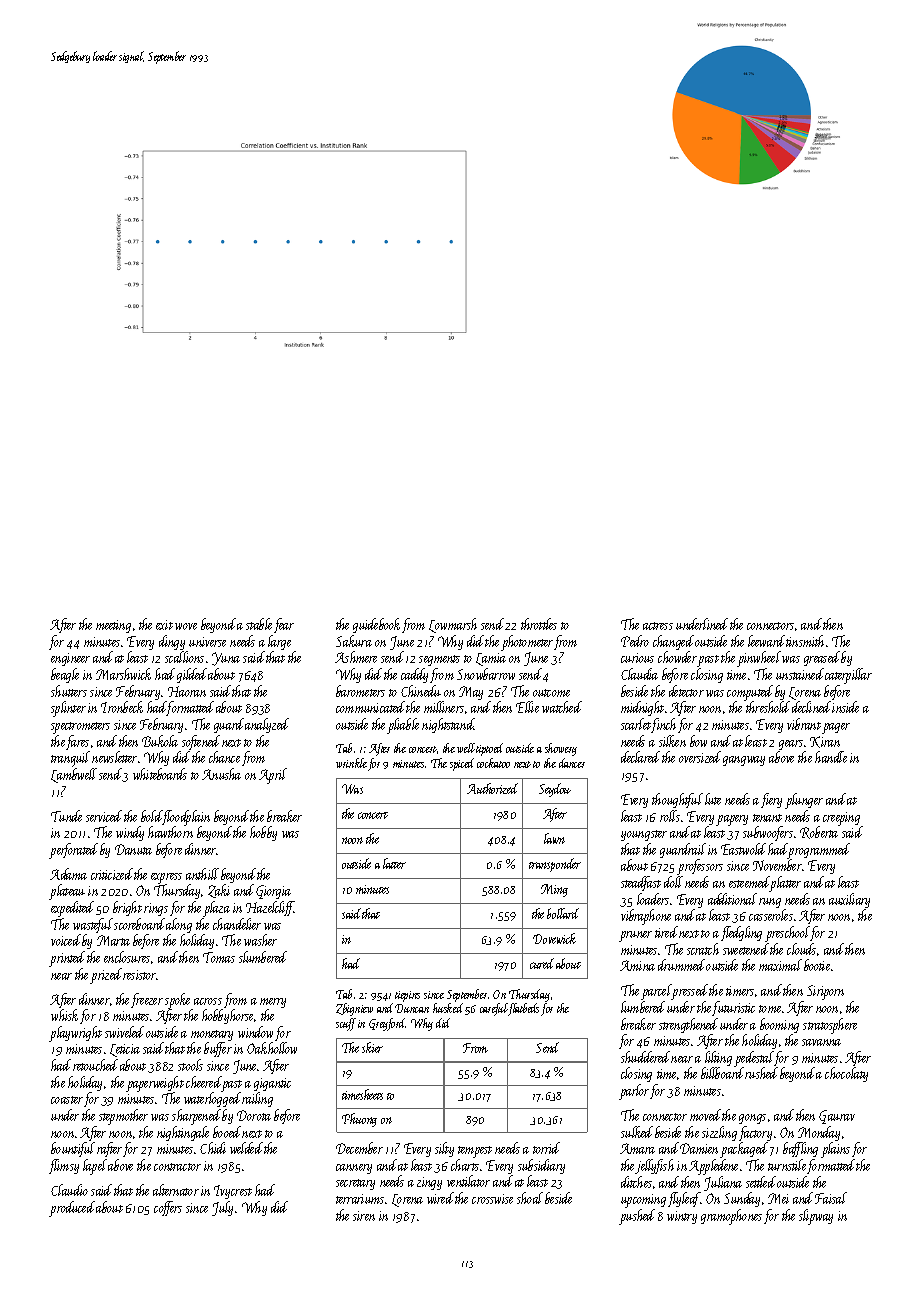 The width and height of the screenshot is (924, 1308). I want to click on handle, so click(831, 757).
